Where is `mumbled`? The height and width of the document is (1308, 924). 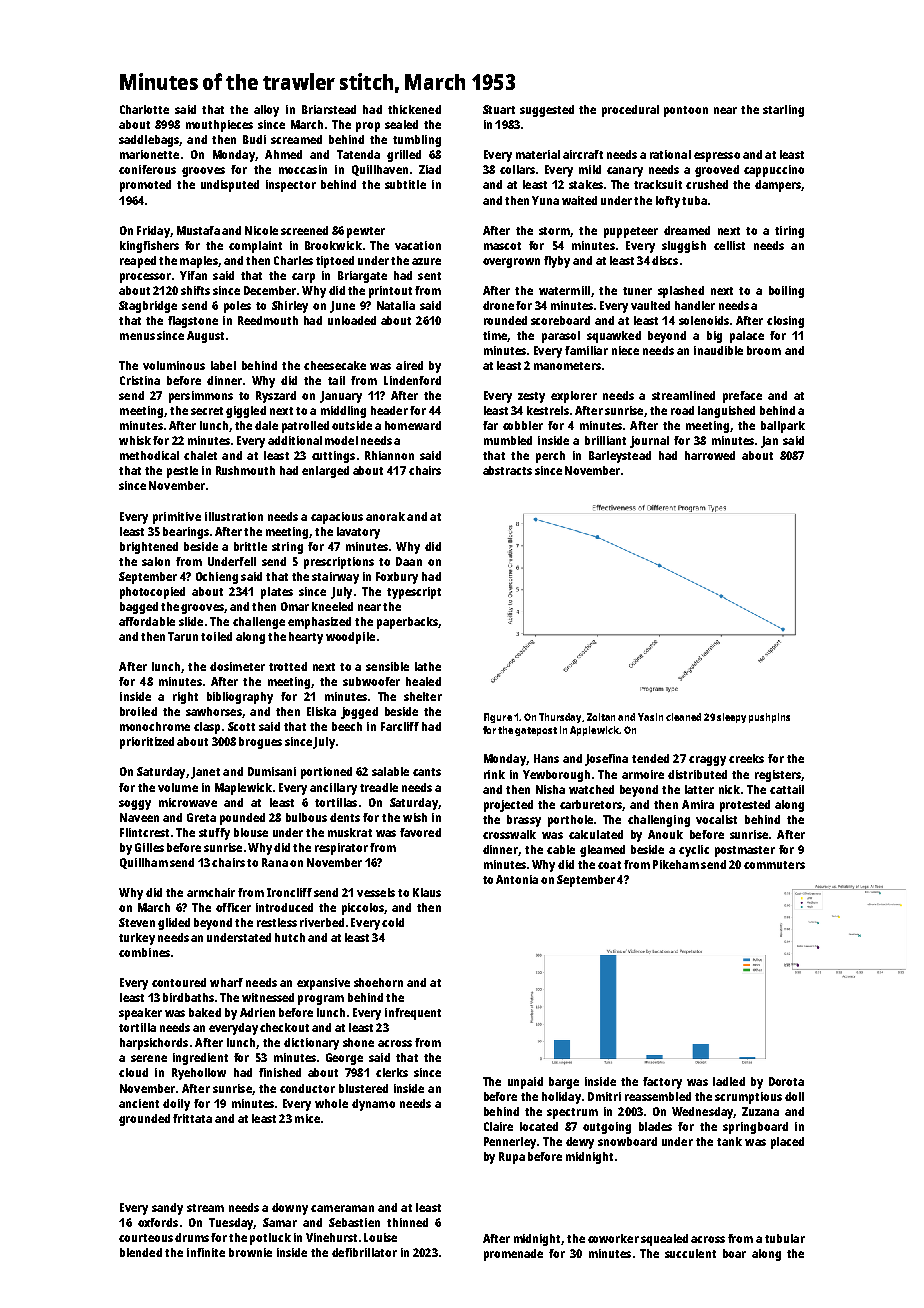 mumbled is located at coordinates (508, 440).
